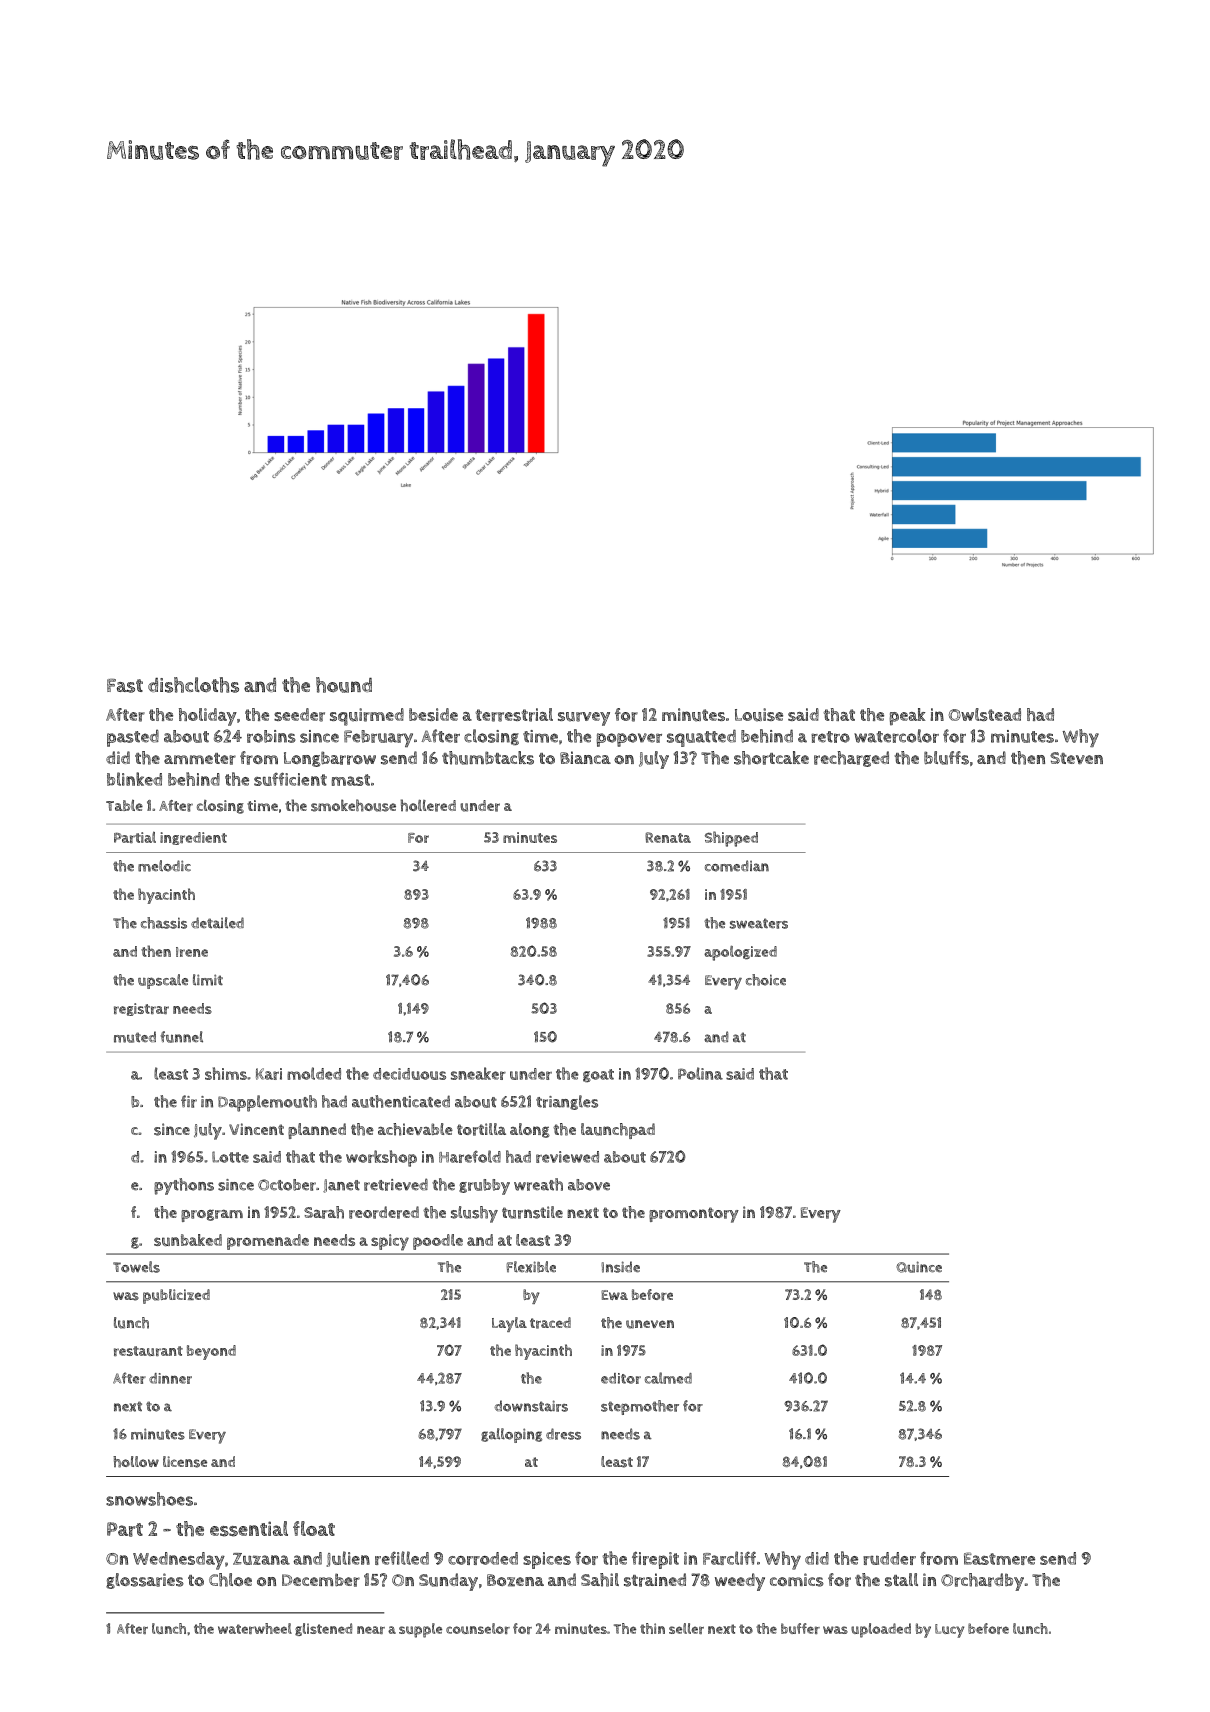 This screenshot has width=1210, height=1712. Describe the element at coordinates (598, 1075) in the screenshot. I see `goat` at that location.
